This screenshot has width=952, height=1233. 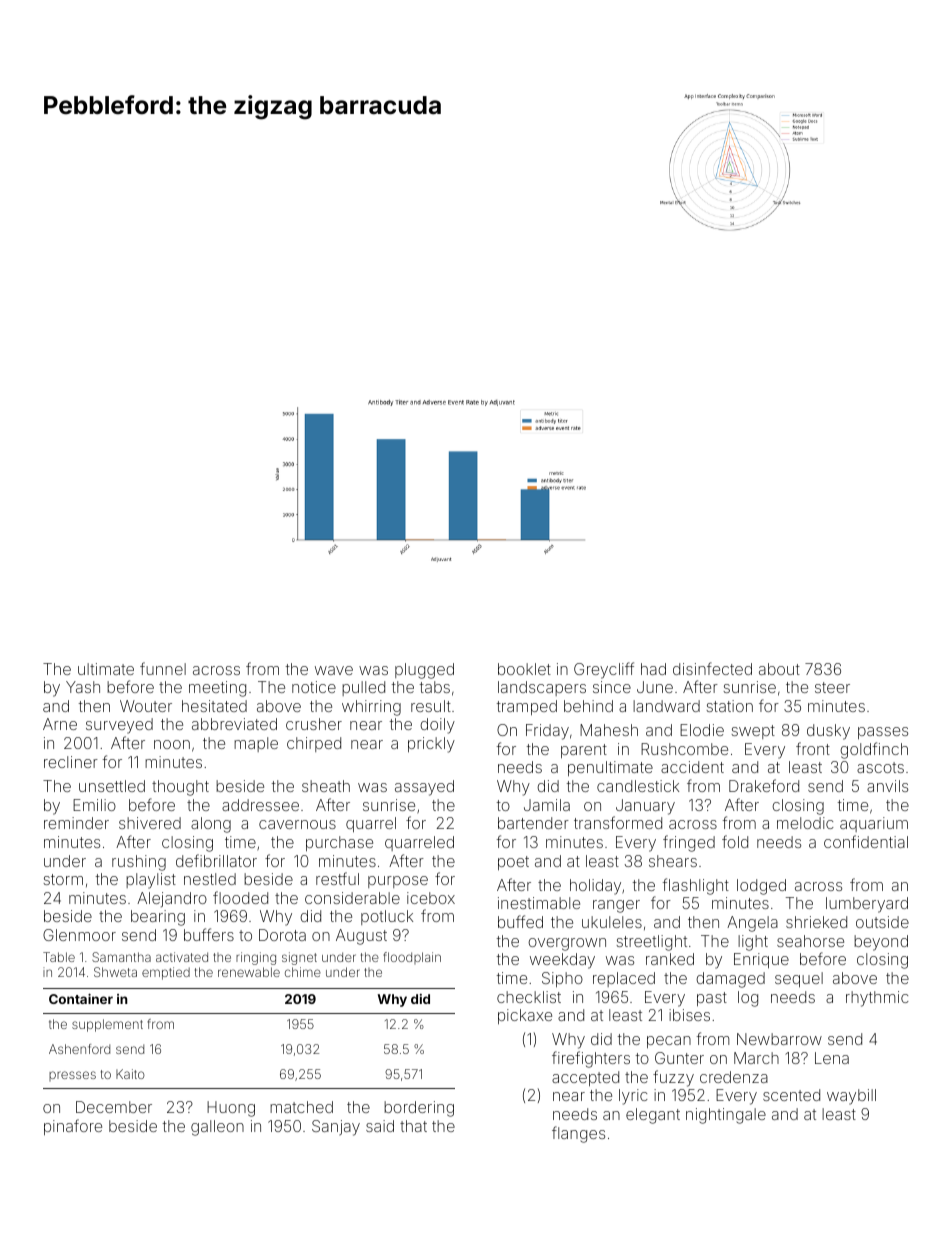 I want to click on about, so click(x=779, y=669).
